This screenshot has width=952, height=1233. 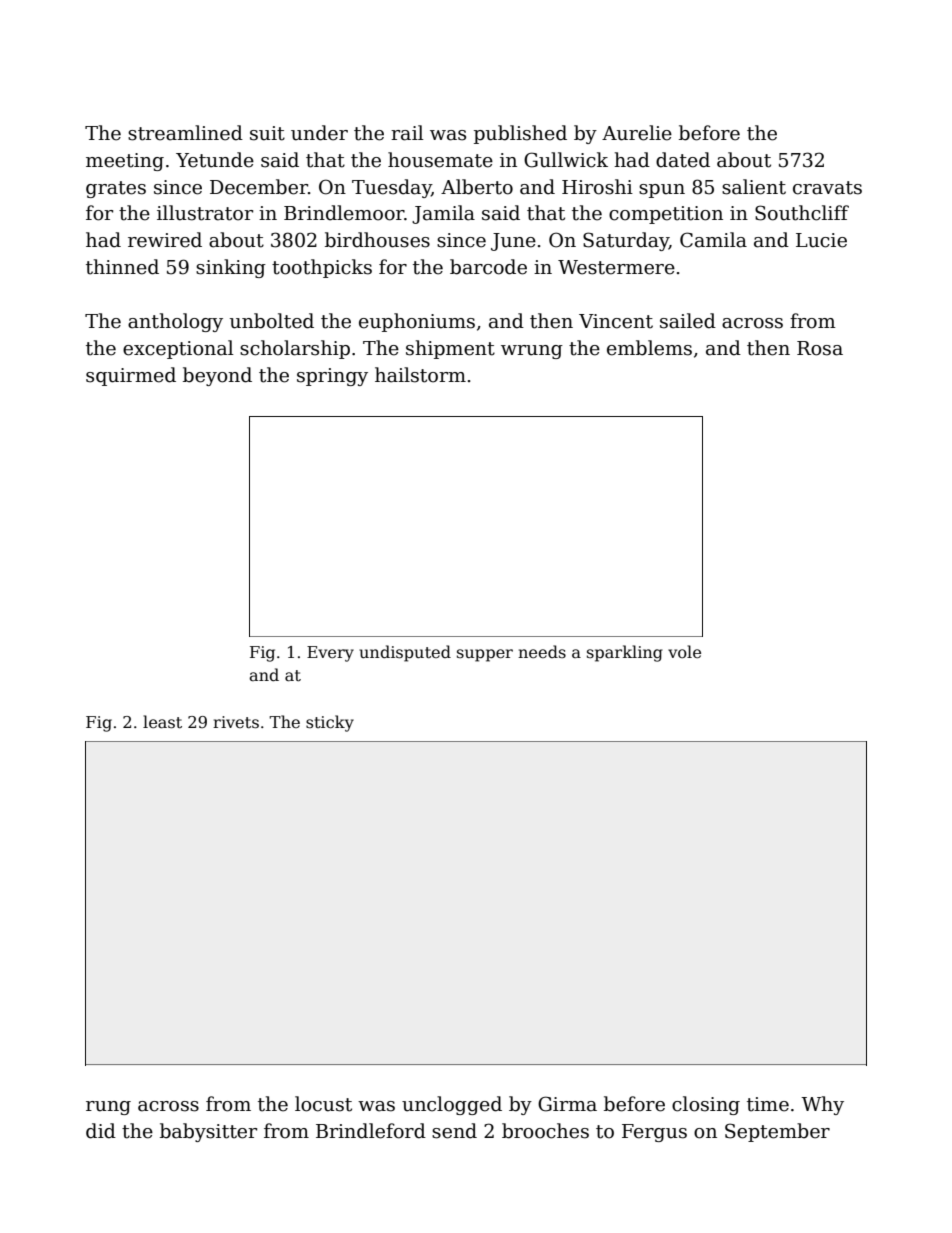 I want to click on closing, so click(x=706, y=1105).
